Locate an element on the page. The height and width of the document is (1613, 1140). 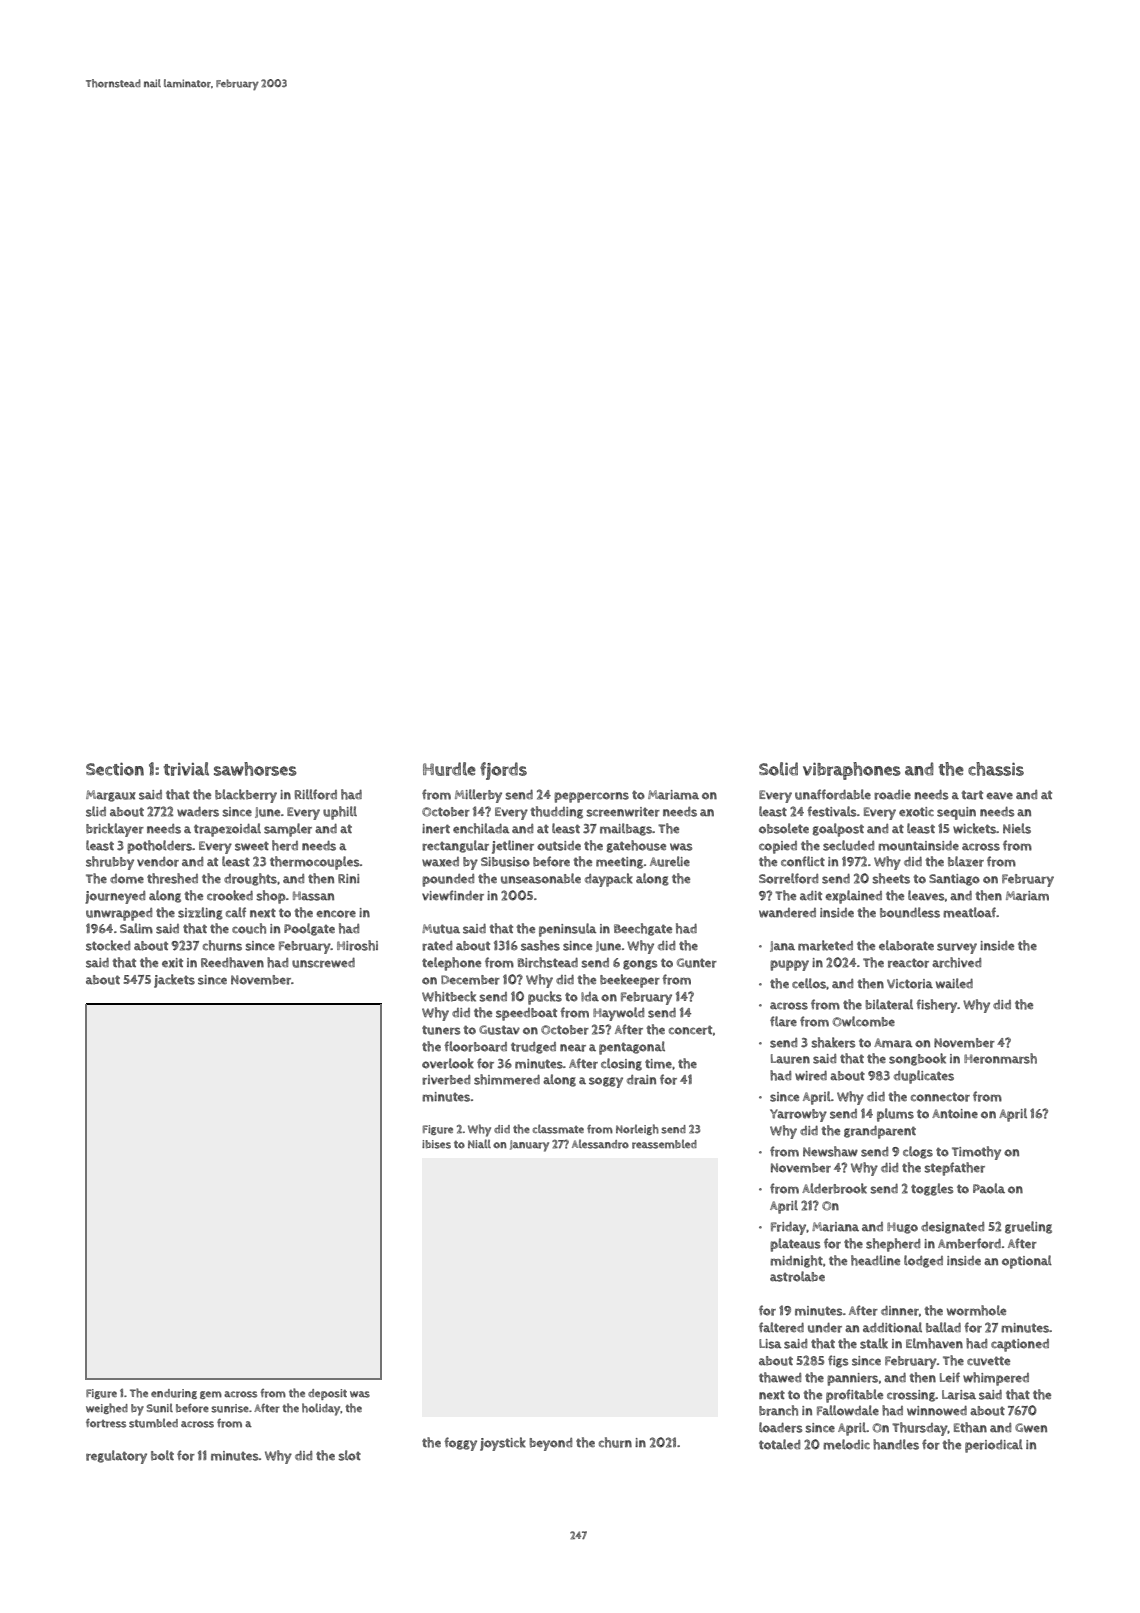
time is located at coordinates (658, 1064).
